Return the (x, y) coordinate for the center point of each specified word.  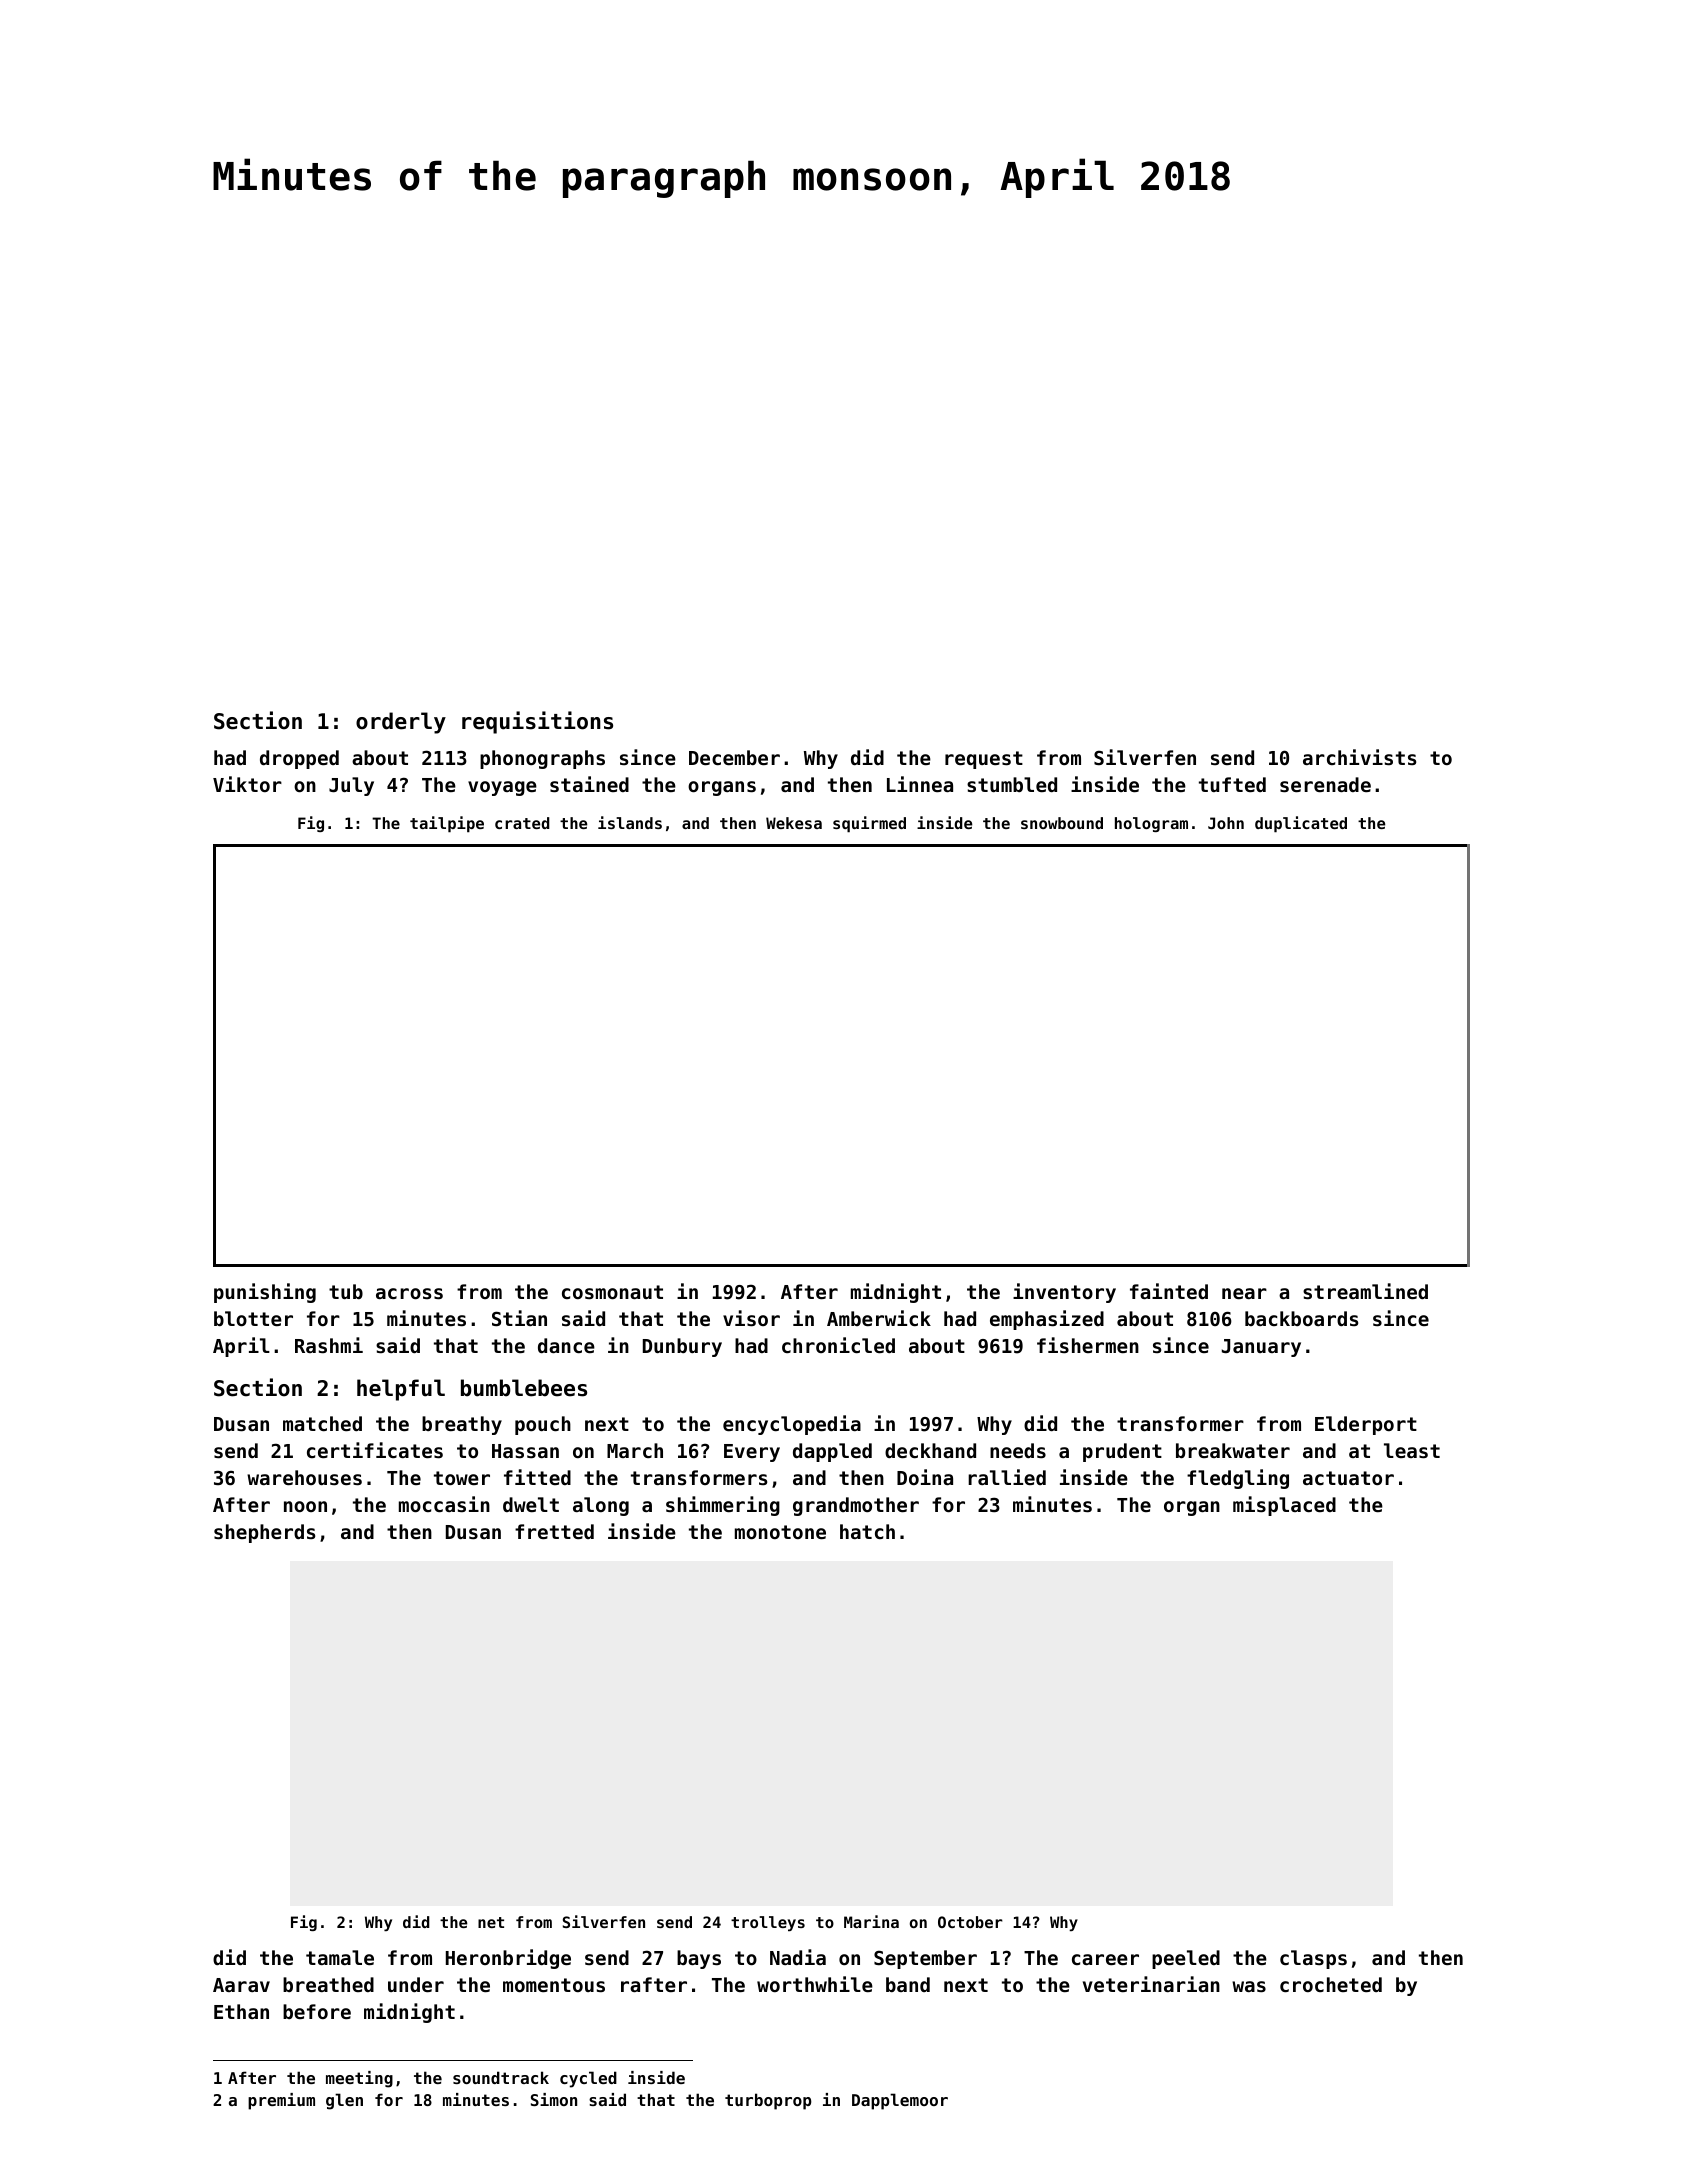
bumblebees (524, 1388)
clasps (1313, 1959)
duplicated (1301, 824)
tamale (340, 1957)
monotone (780, 1532)
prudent (1122, 1452)
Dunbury (682, 1347)
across (409, 1294)
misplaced (1284, 1506)
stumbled (1012, 784)
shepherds (264, 1533)
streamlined (1365, 1291)
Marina (871, 1921)
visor (751, 1318)
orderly (401, 723)
